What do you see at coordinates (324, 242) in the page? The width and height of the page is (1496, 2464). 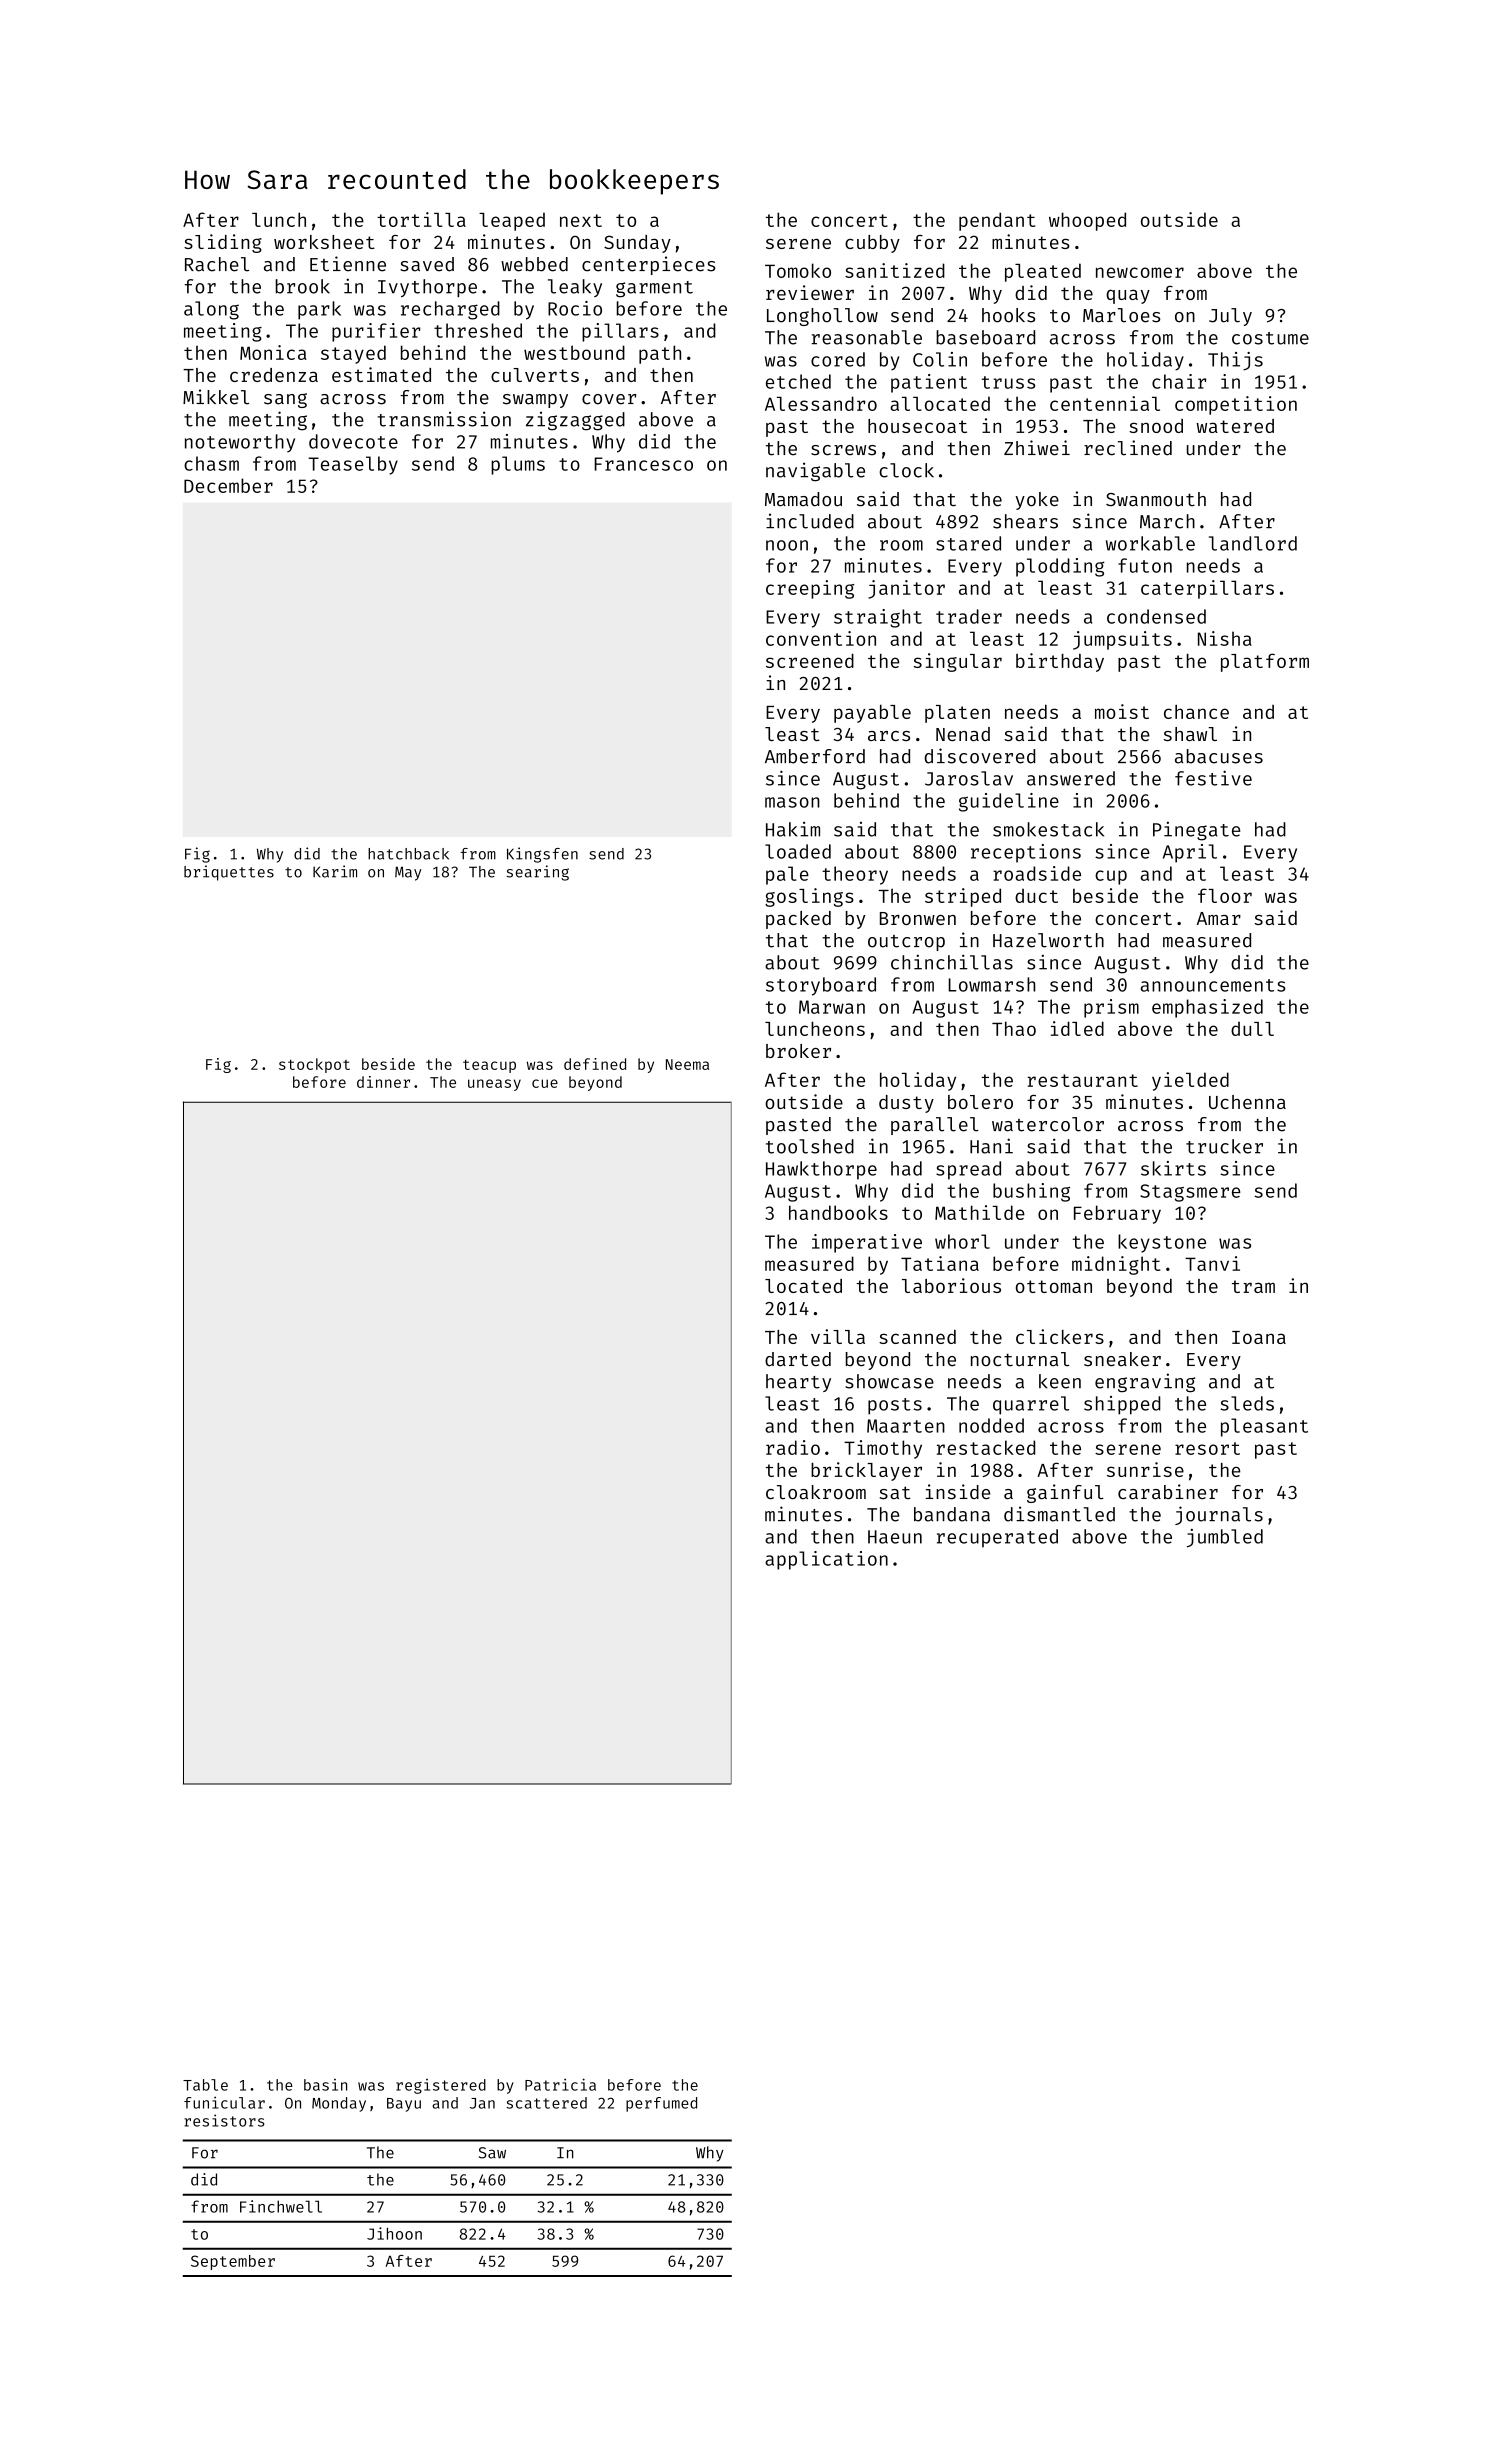 I see `worksheet` at bounding box center [324, 242].
